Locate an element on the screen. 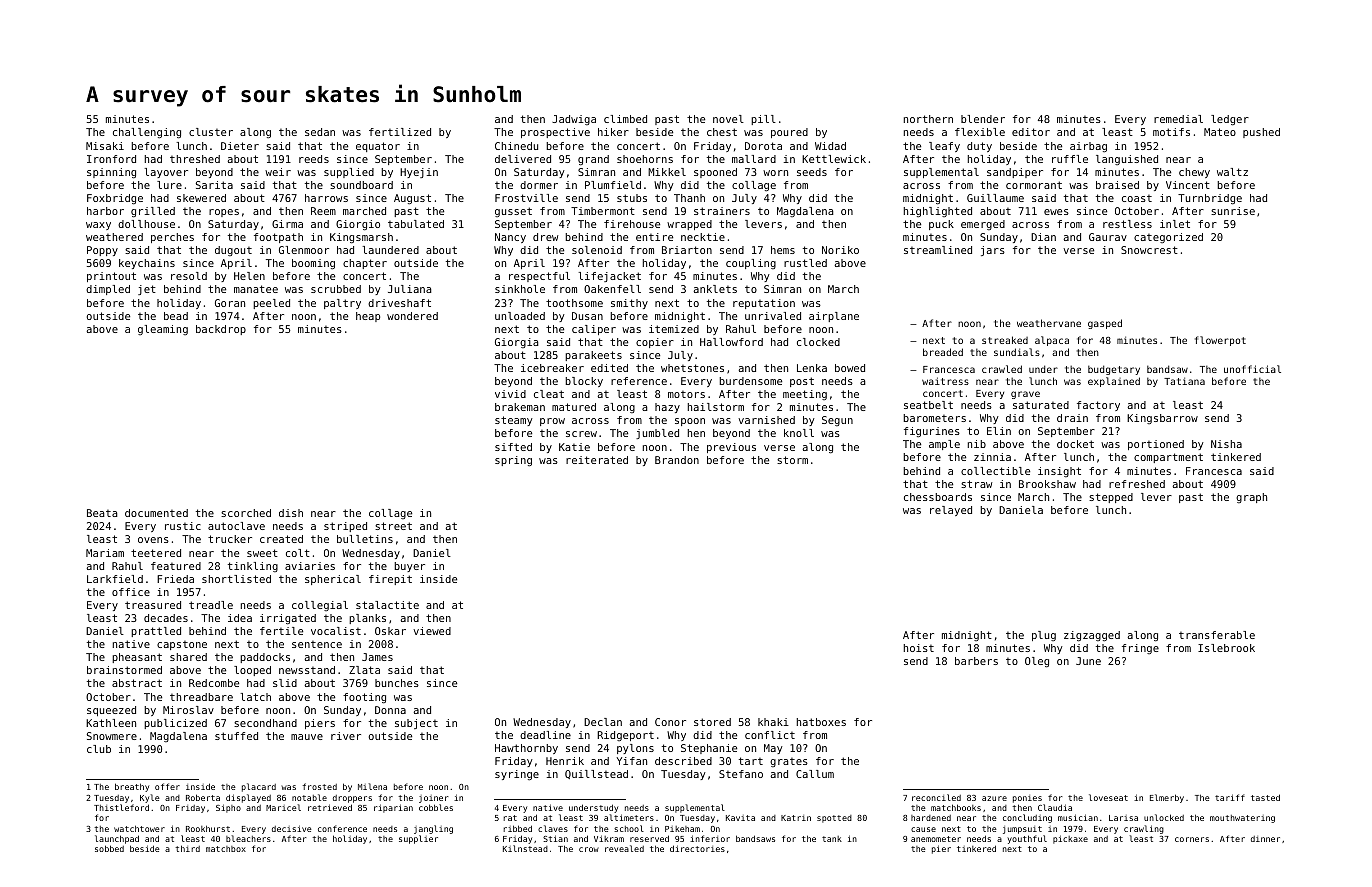 The width and height of the screenshot is (1372, 887). Timbermont is located at coordinates (603, 211).
